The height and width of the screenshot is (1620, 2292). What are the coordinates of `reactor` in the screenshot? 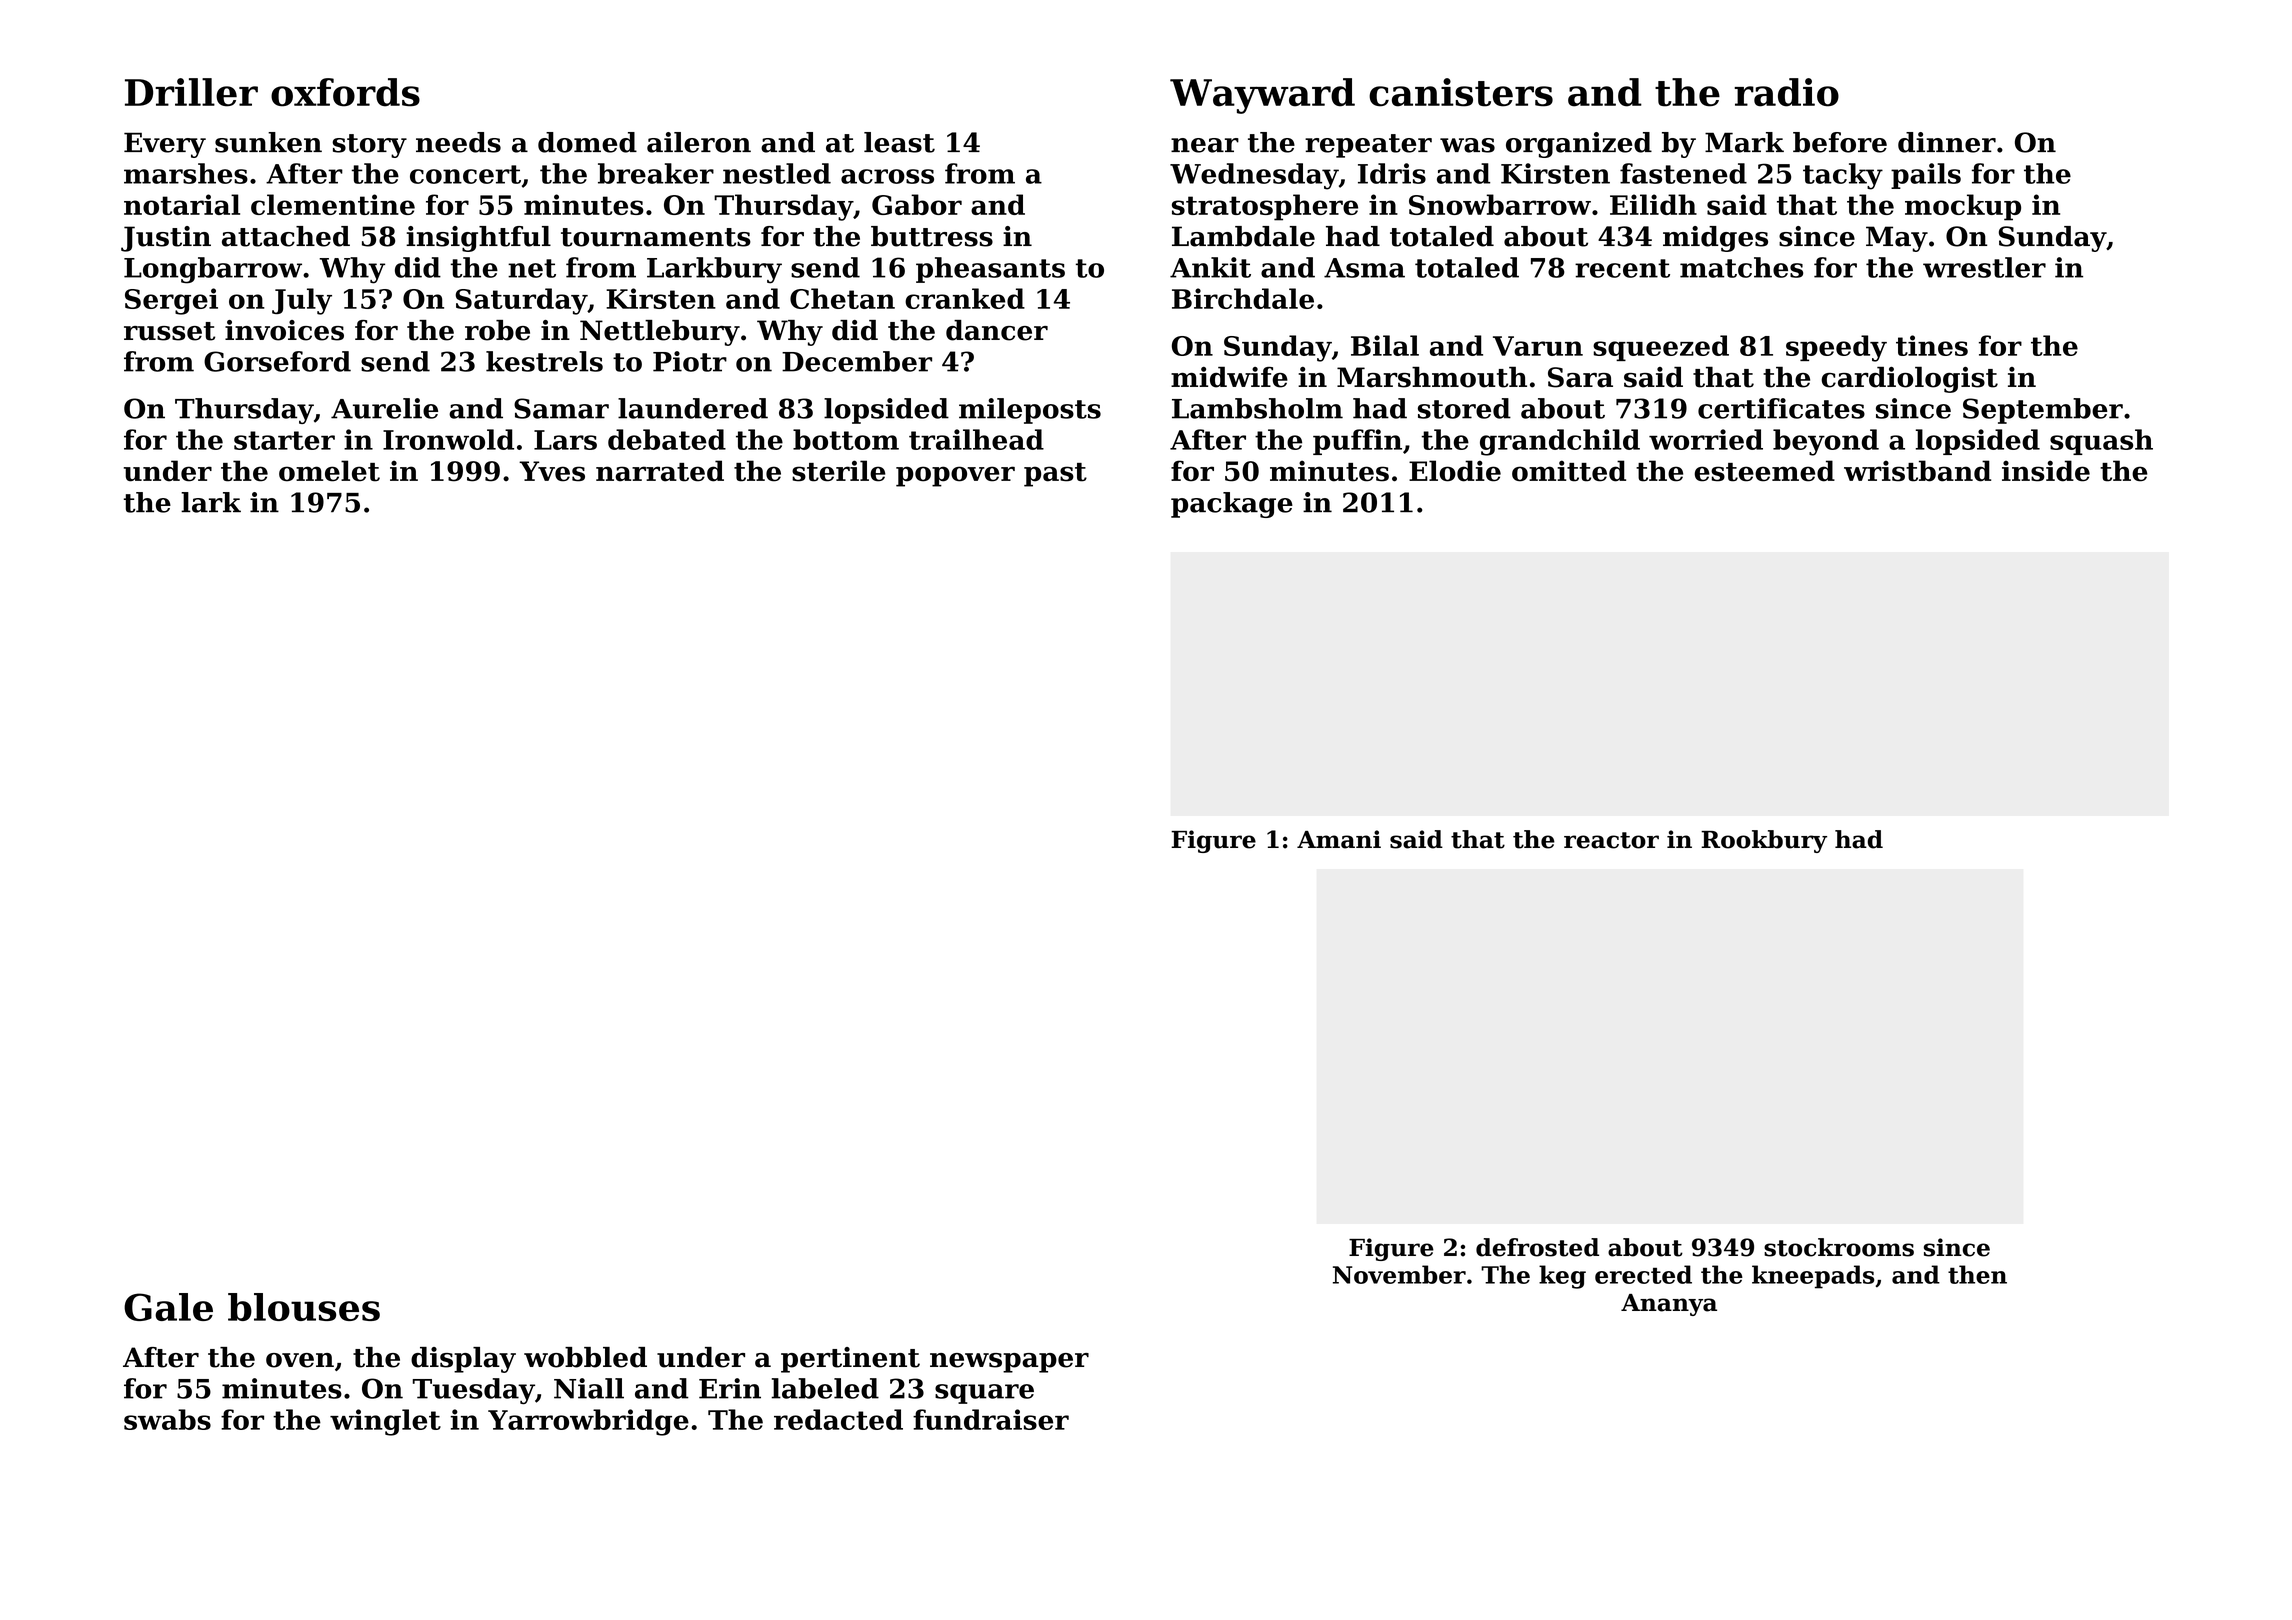 It's located at (1611, 840).
